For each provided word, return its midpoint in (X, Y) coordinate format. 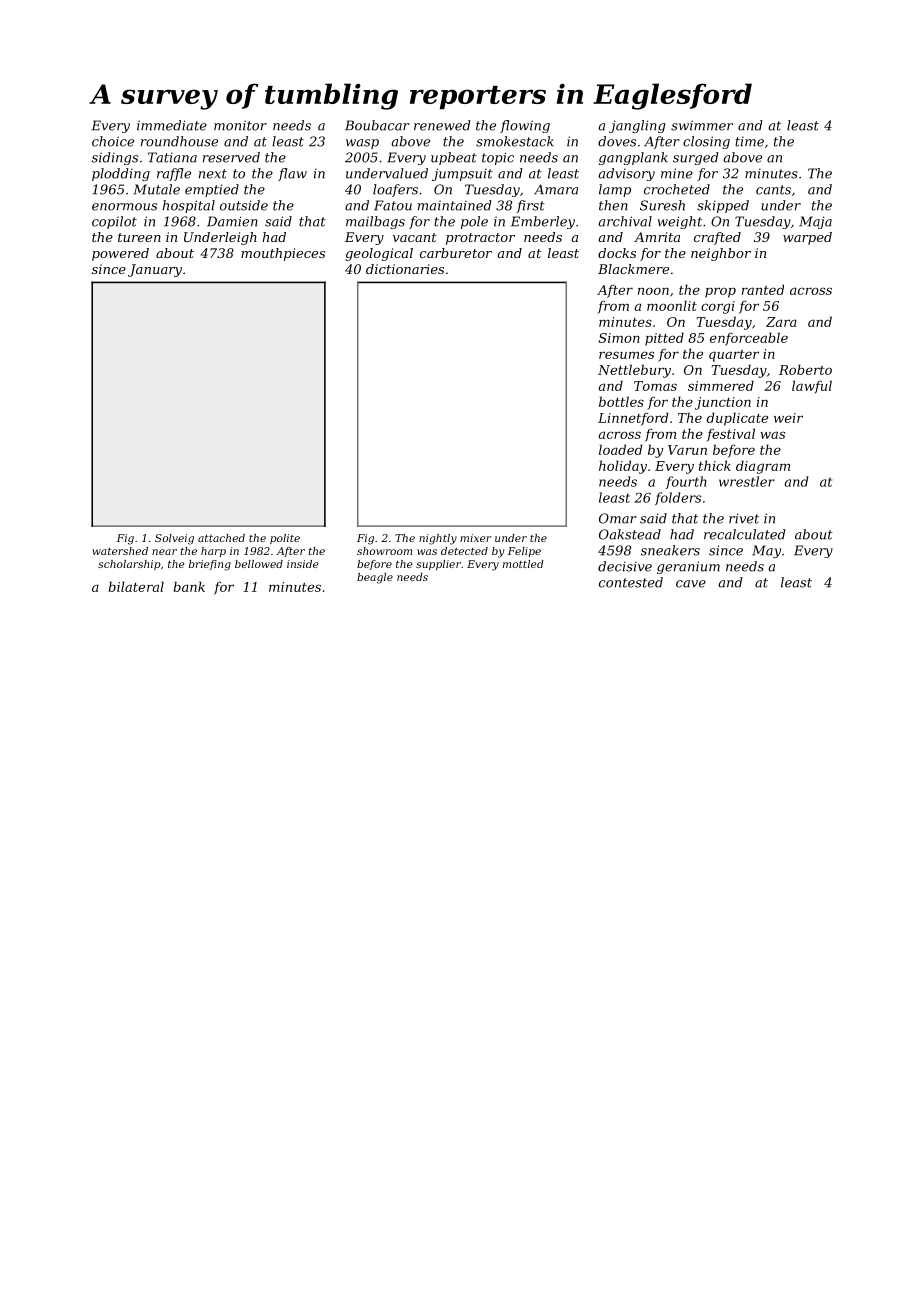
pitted (664, 339)
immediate (172, 125)
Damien (232, 221)
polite (285, 539)
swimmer (702, 125)
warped (807, 238)
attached (221, 538)
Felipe (524, 552)
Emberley (543, 222)
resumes (626, 355)
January (155, 270)
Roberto (805, 369)
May (766, 551)
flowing (525, 126)
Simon (619, 338)
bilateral (136, 586)
